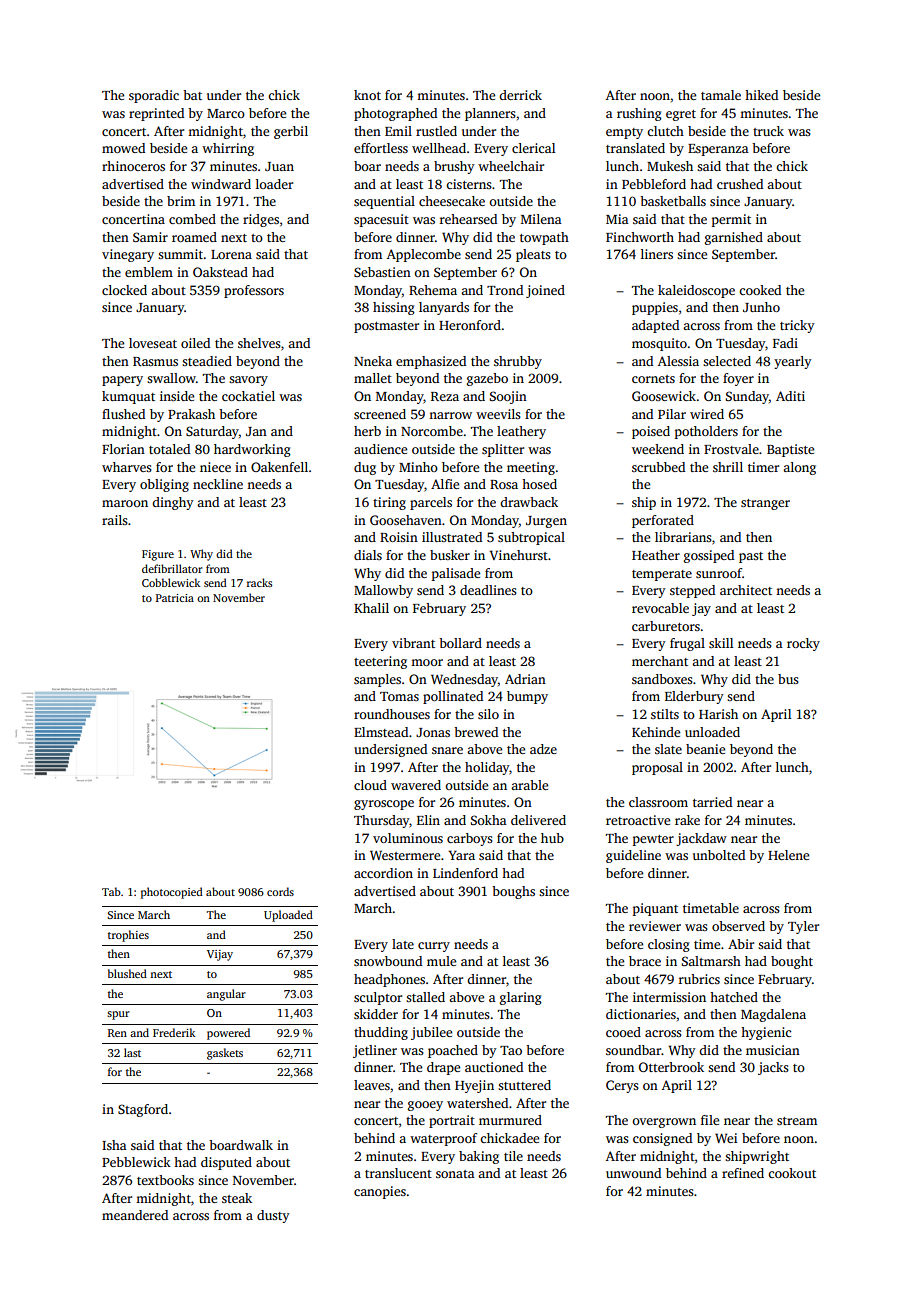 The height and width of the image is (1308, 924). I want to click on Pilar, so click(672, 414).
